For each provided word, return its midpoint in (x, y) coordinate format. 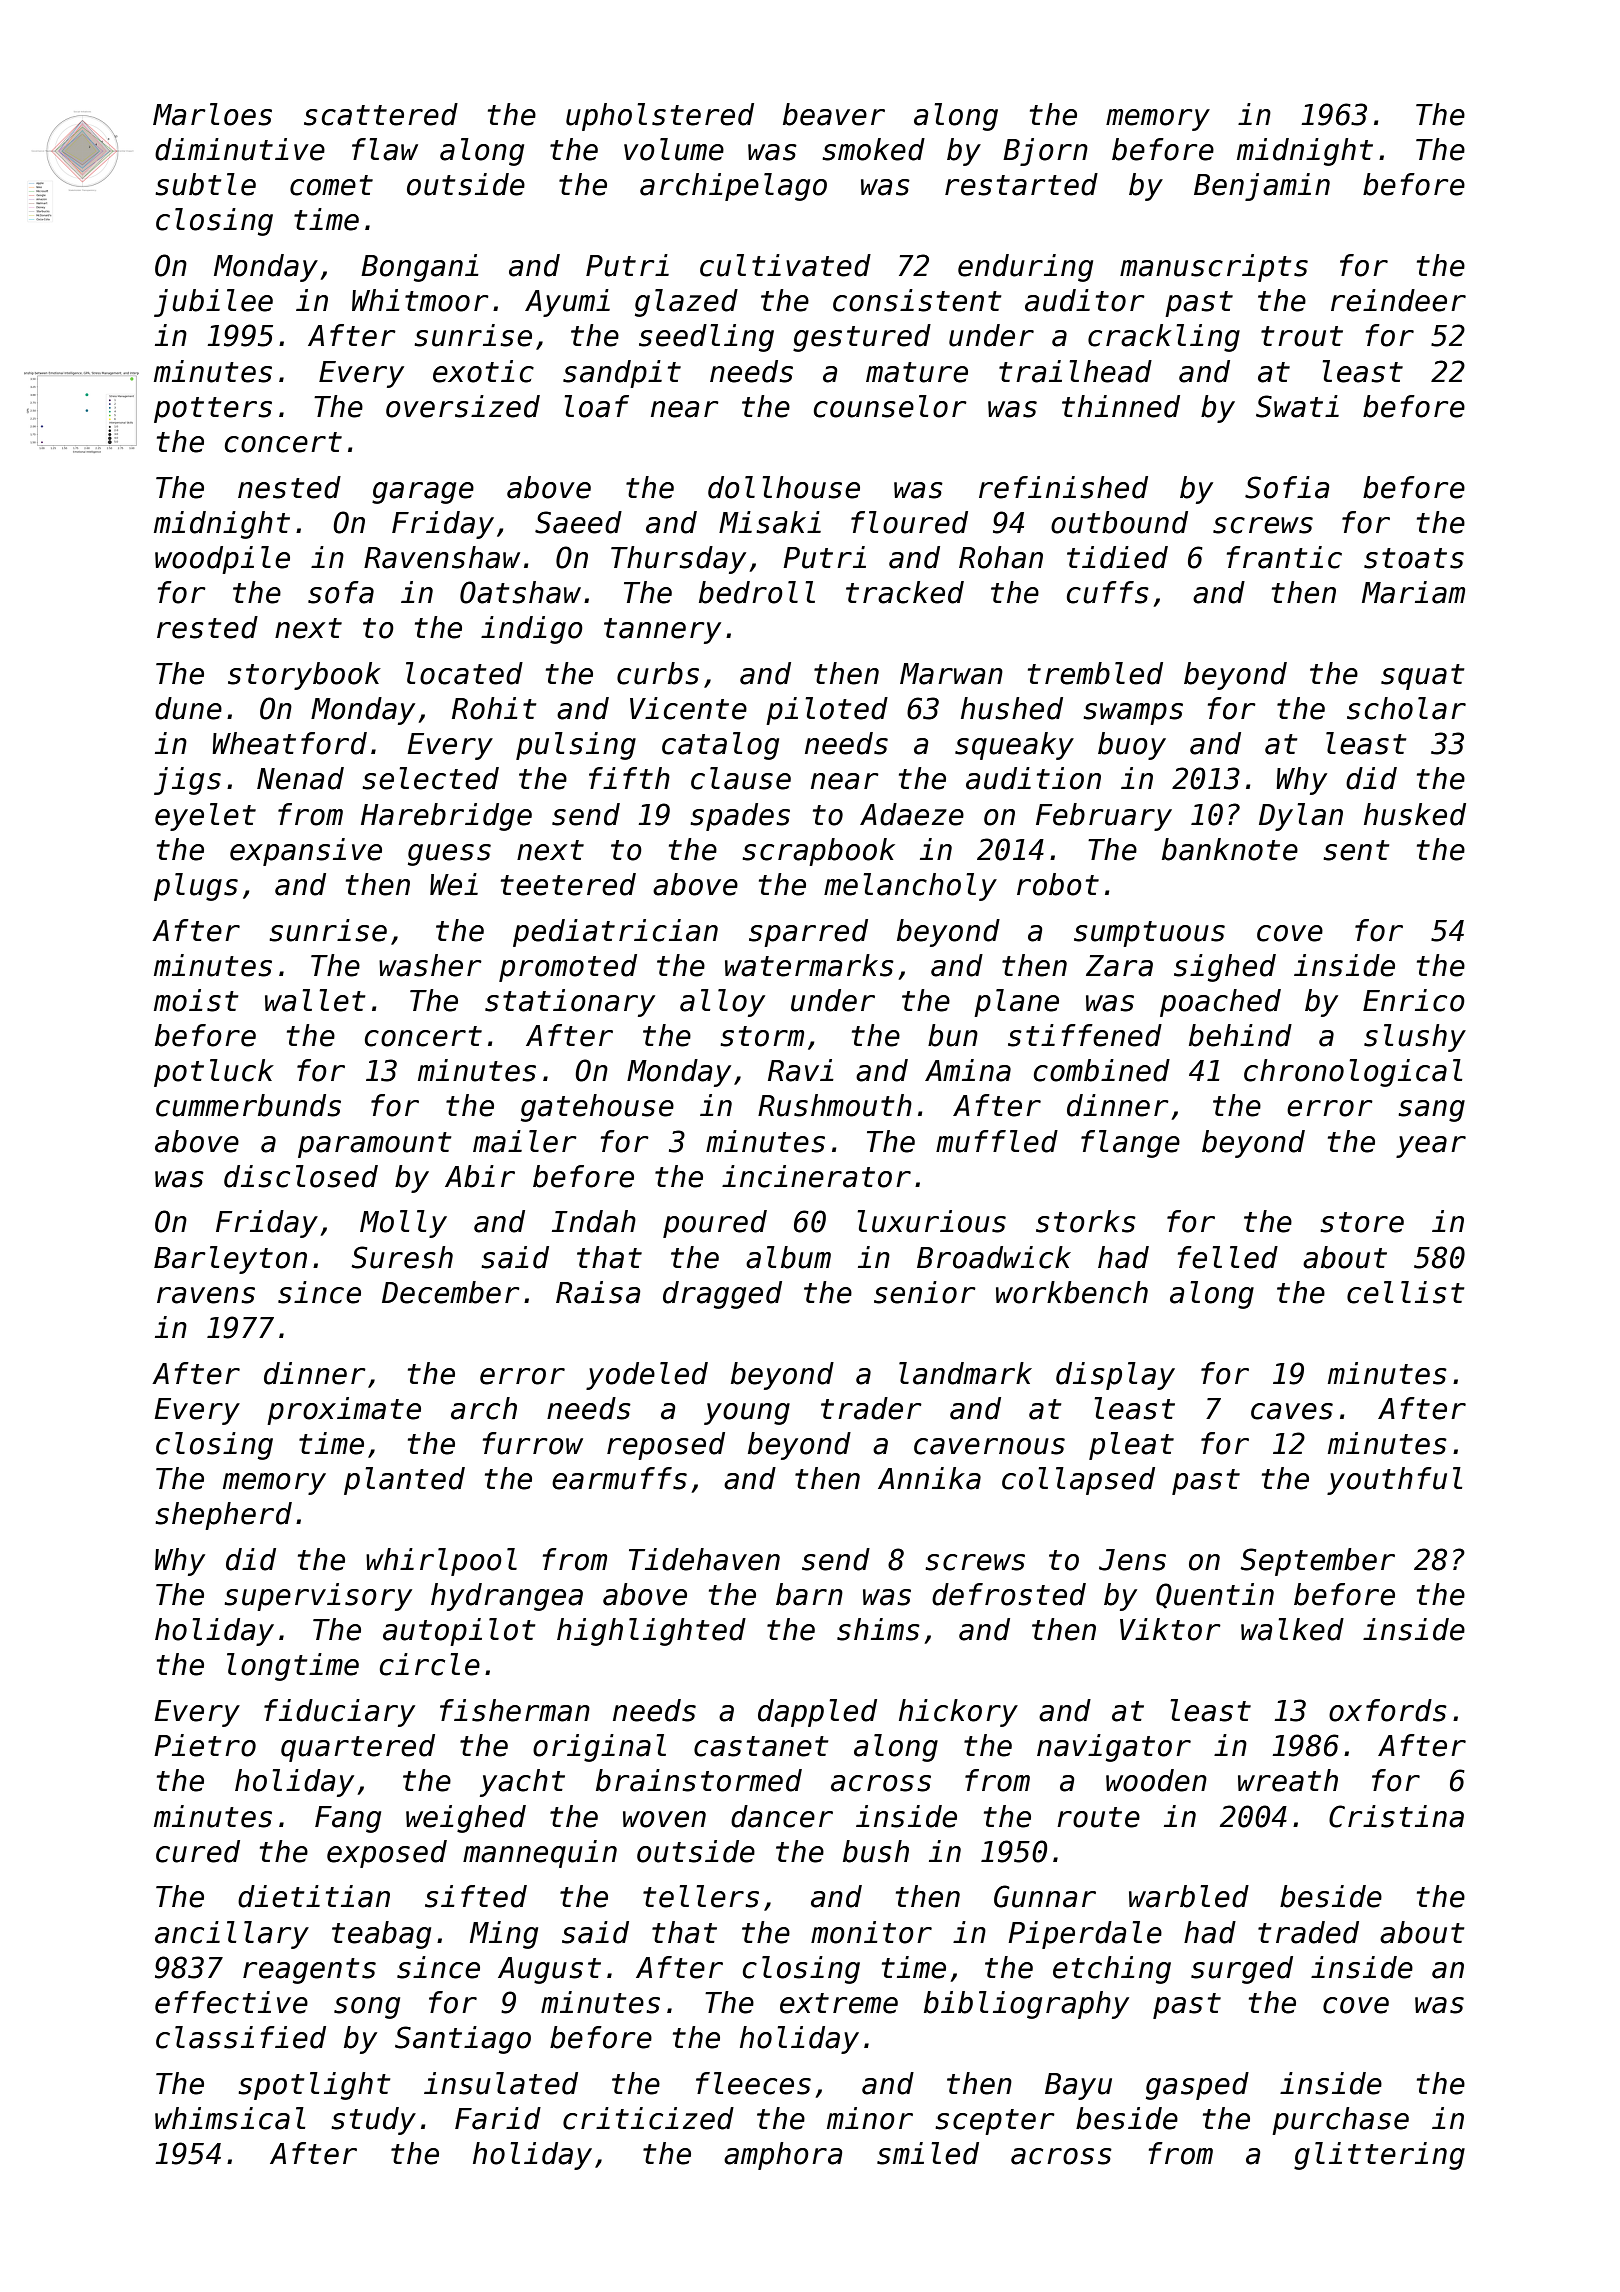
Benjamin (1262, 187)
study (373, 2121)
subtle (205, 184)
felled (1228, 1257)
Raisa (598, 1292)
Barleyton (230, 1260)
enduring (1025, 268)
